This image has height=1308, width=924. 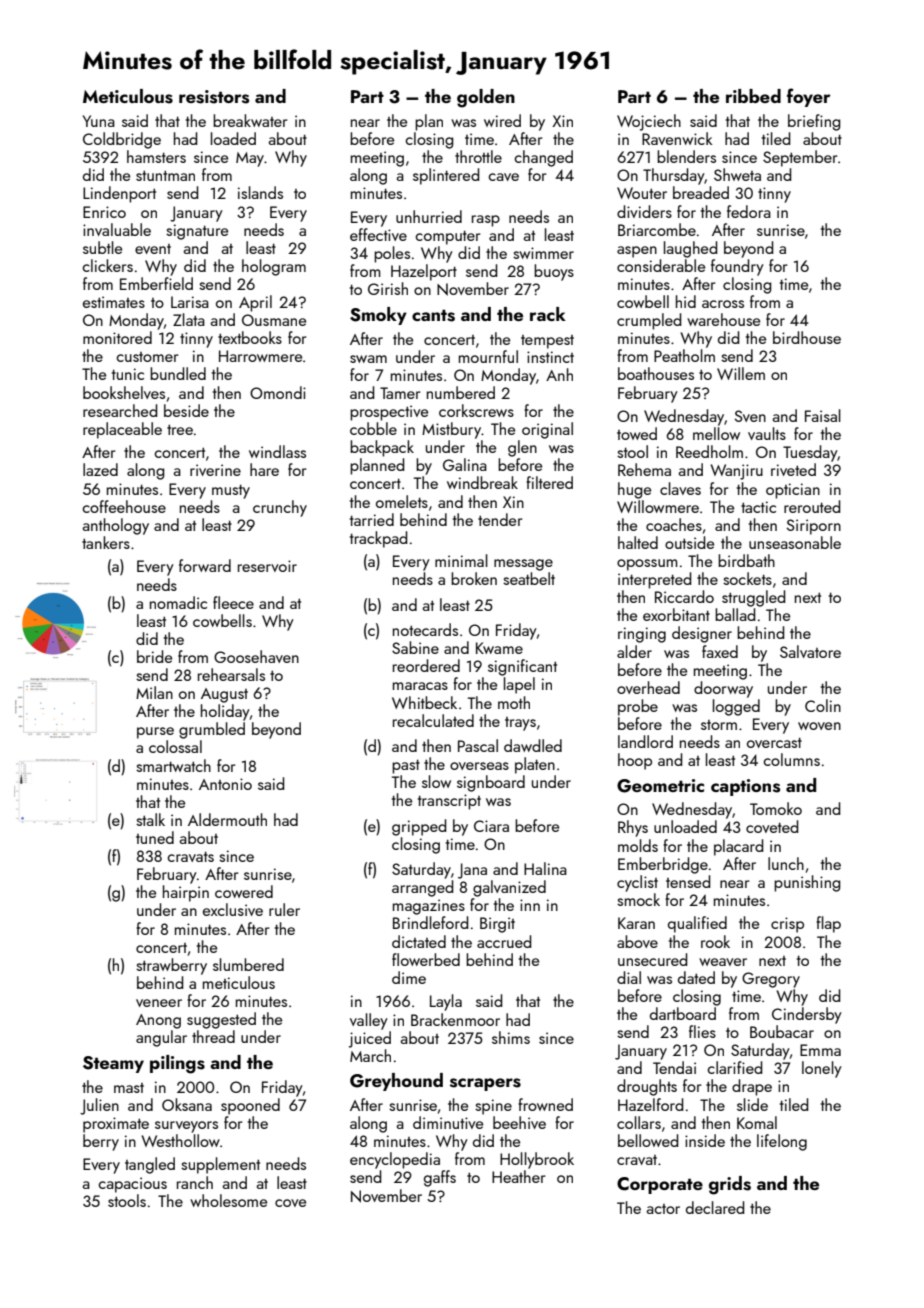 I want to click on wholesome, so click(x=228, y=1200).
